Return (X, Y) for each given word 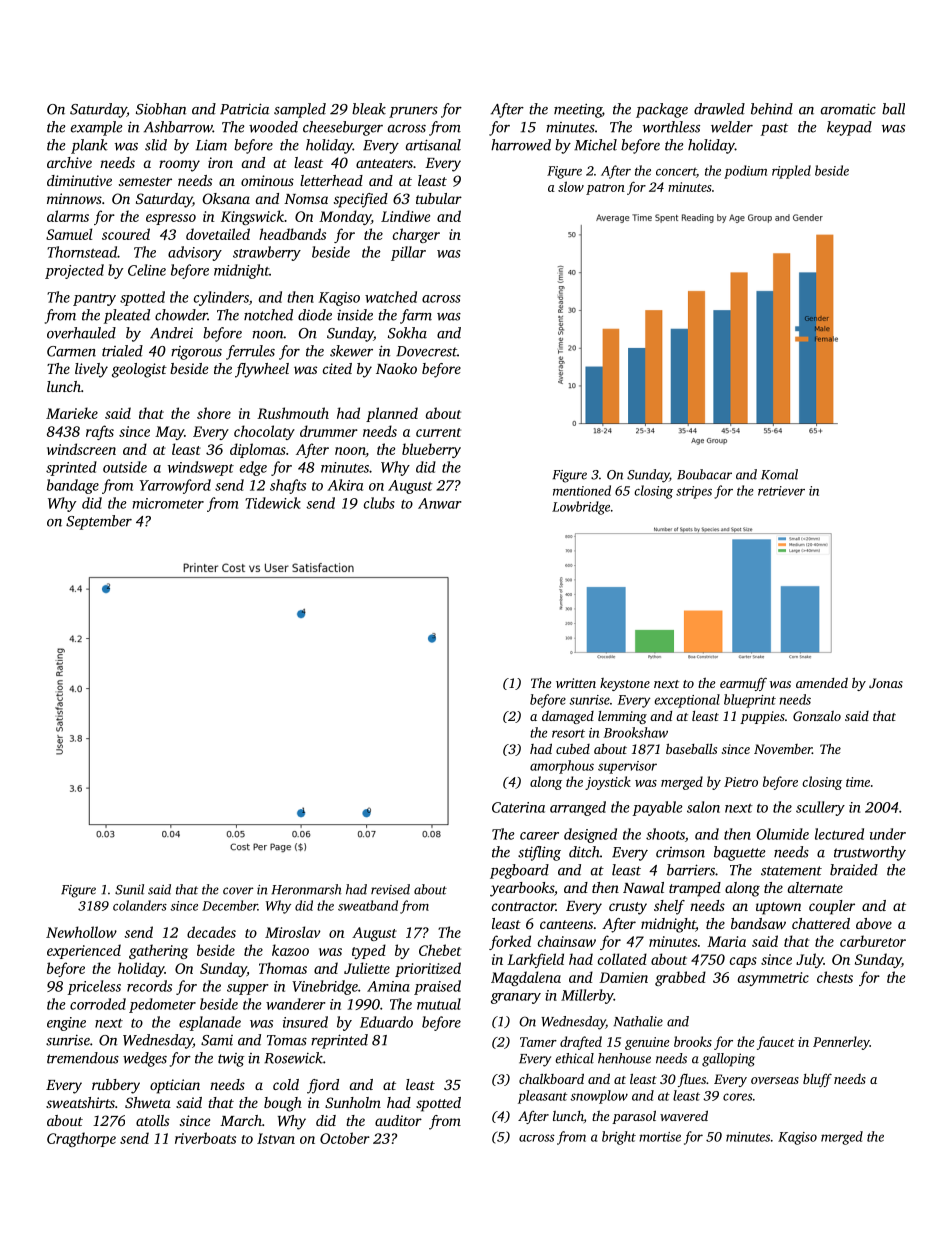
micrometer (168, 503)
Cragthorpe (81, 1139)
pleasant (542, 1097)
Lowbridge (581, 508)
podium (745, 172)
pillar (408, 253)
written (576, 683)
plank (89, 146)
